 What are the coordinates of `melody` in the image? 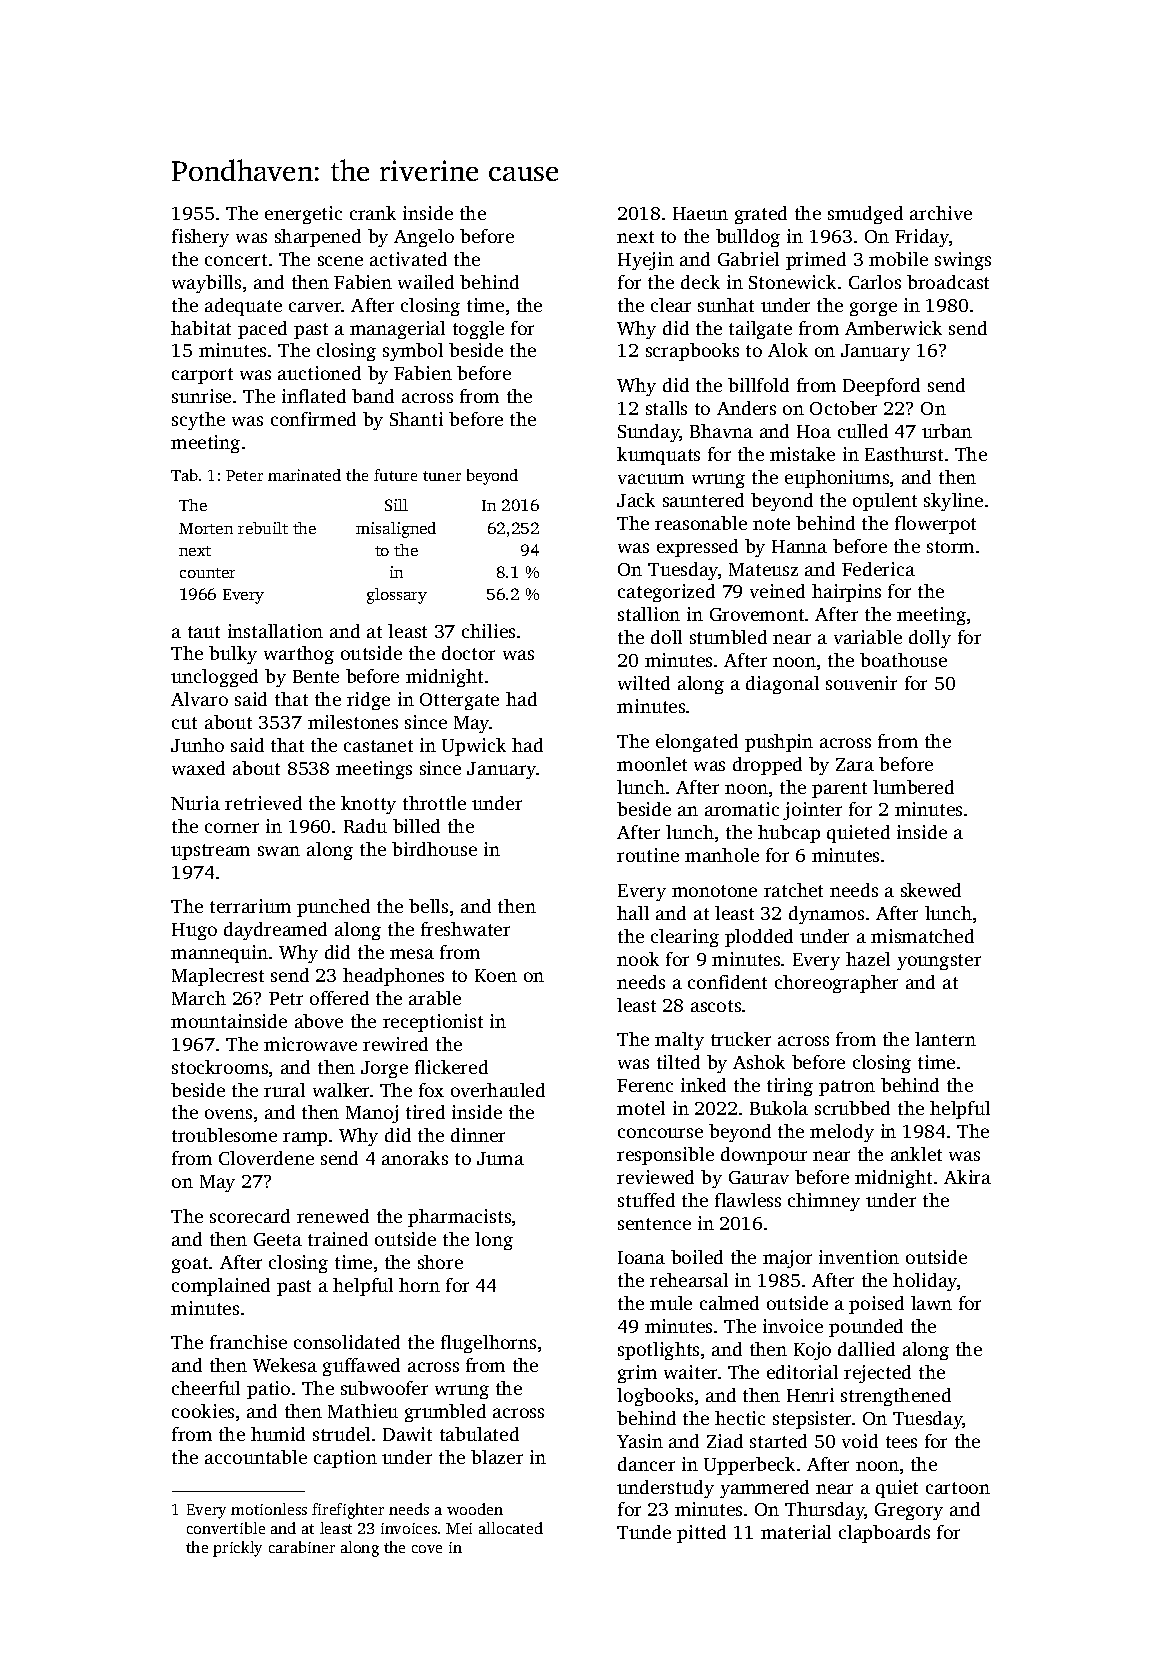 It's located at (842, 1133).
